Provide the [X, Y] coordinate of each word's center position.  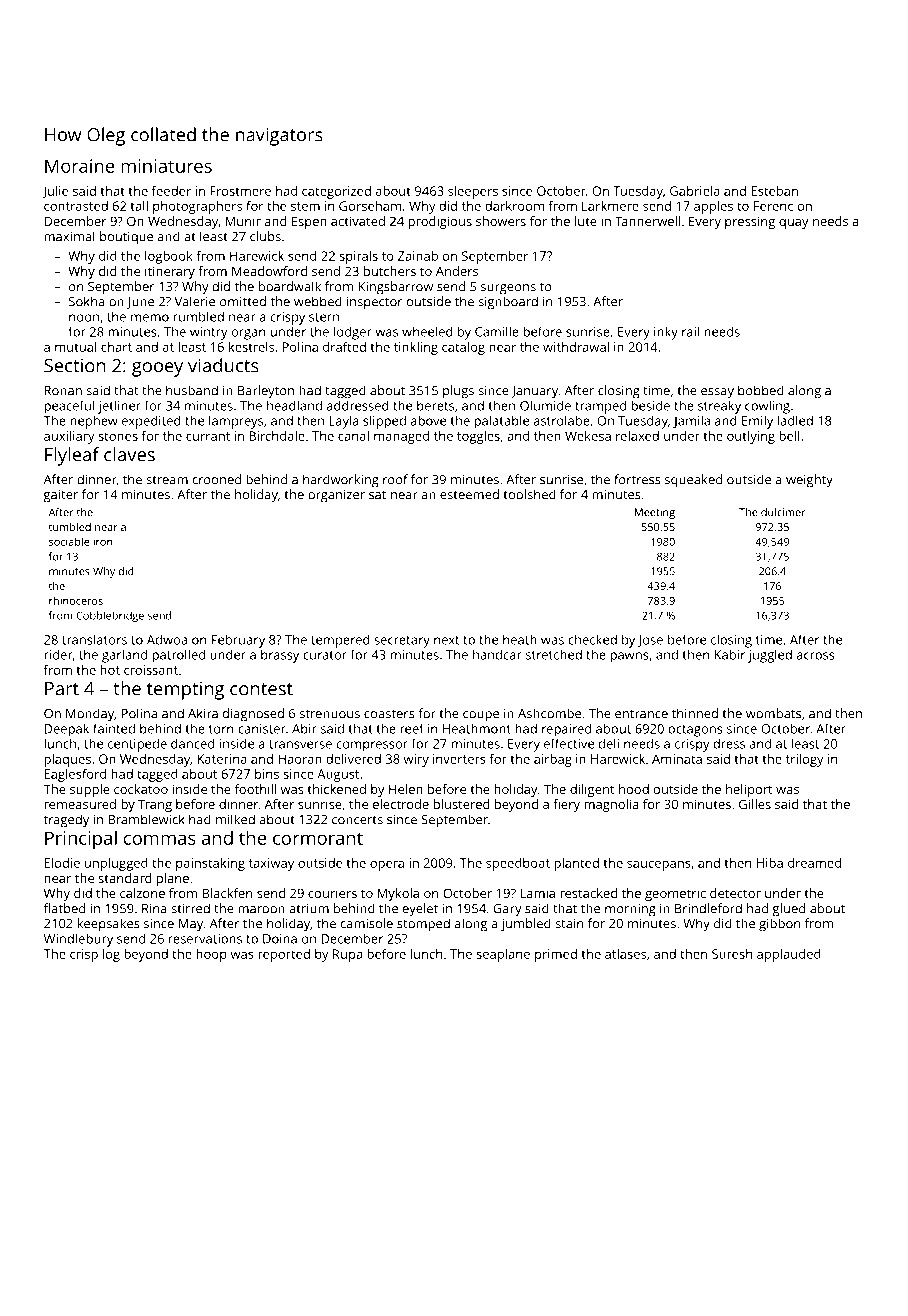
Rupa [347, 955]
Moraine [79, 166]
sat [377, 495]
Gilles [755, 804]
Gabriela [695, 191]
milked [235, 819]
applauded [789, 955]
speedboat [518, 864]
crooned [216, 479]
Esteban [775, 191]
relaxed [637, 436]
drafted [344, 347]
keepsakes [109, 924]
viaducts [223, 365]
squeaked [693, 481]
